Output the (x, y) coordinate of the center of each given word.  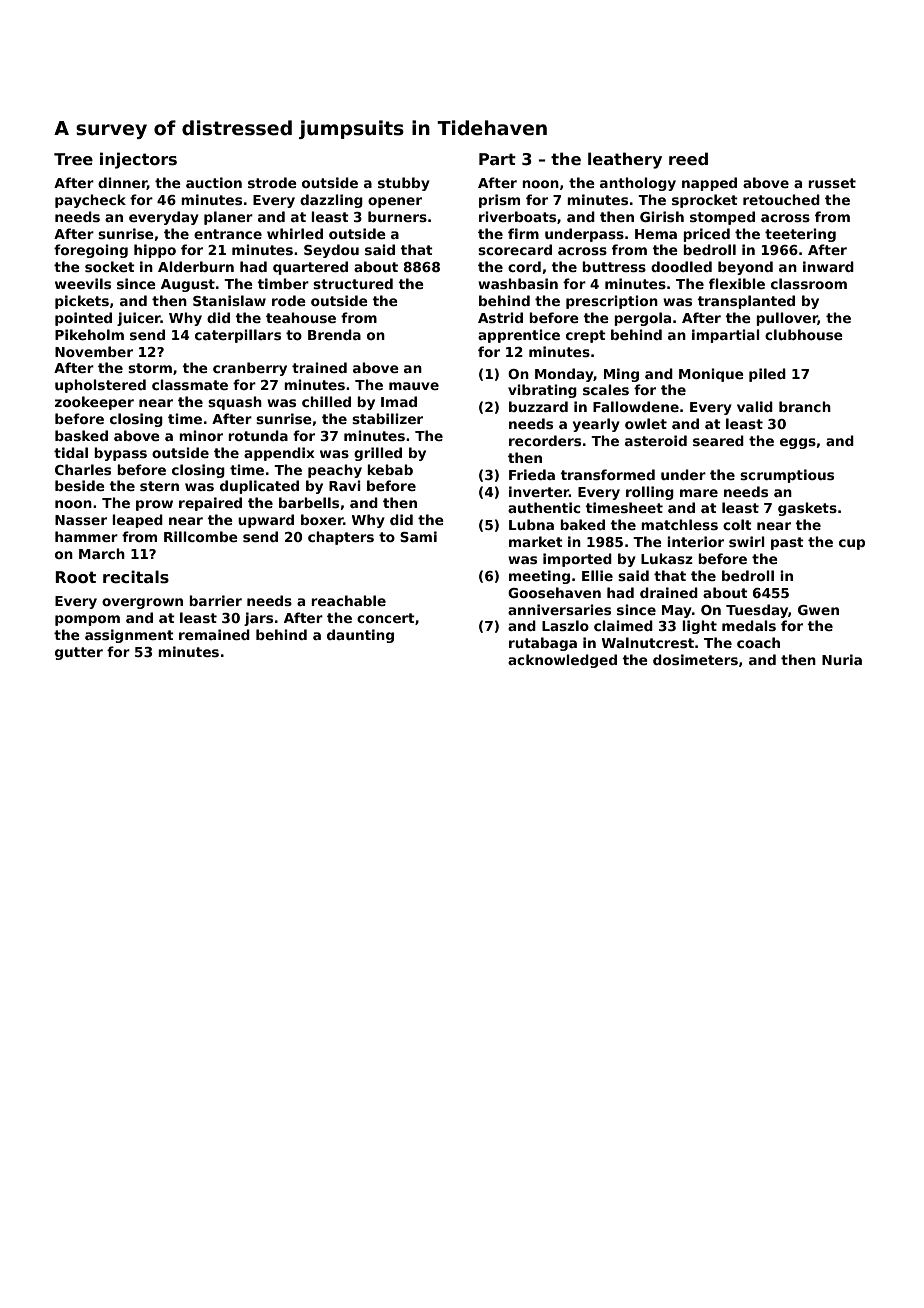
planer (228, 218)
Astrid (500, 317)
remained (214, 634)
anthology (638, 184)
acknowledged (562, 661)
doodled (681, 266)
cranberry (250, 369)
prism (499, 201)
